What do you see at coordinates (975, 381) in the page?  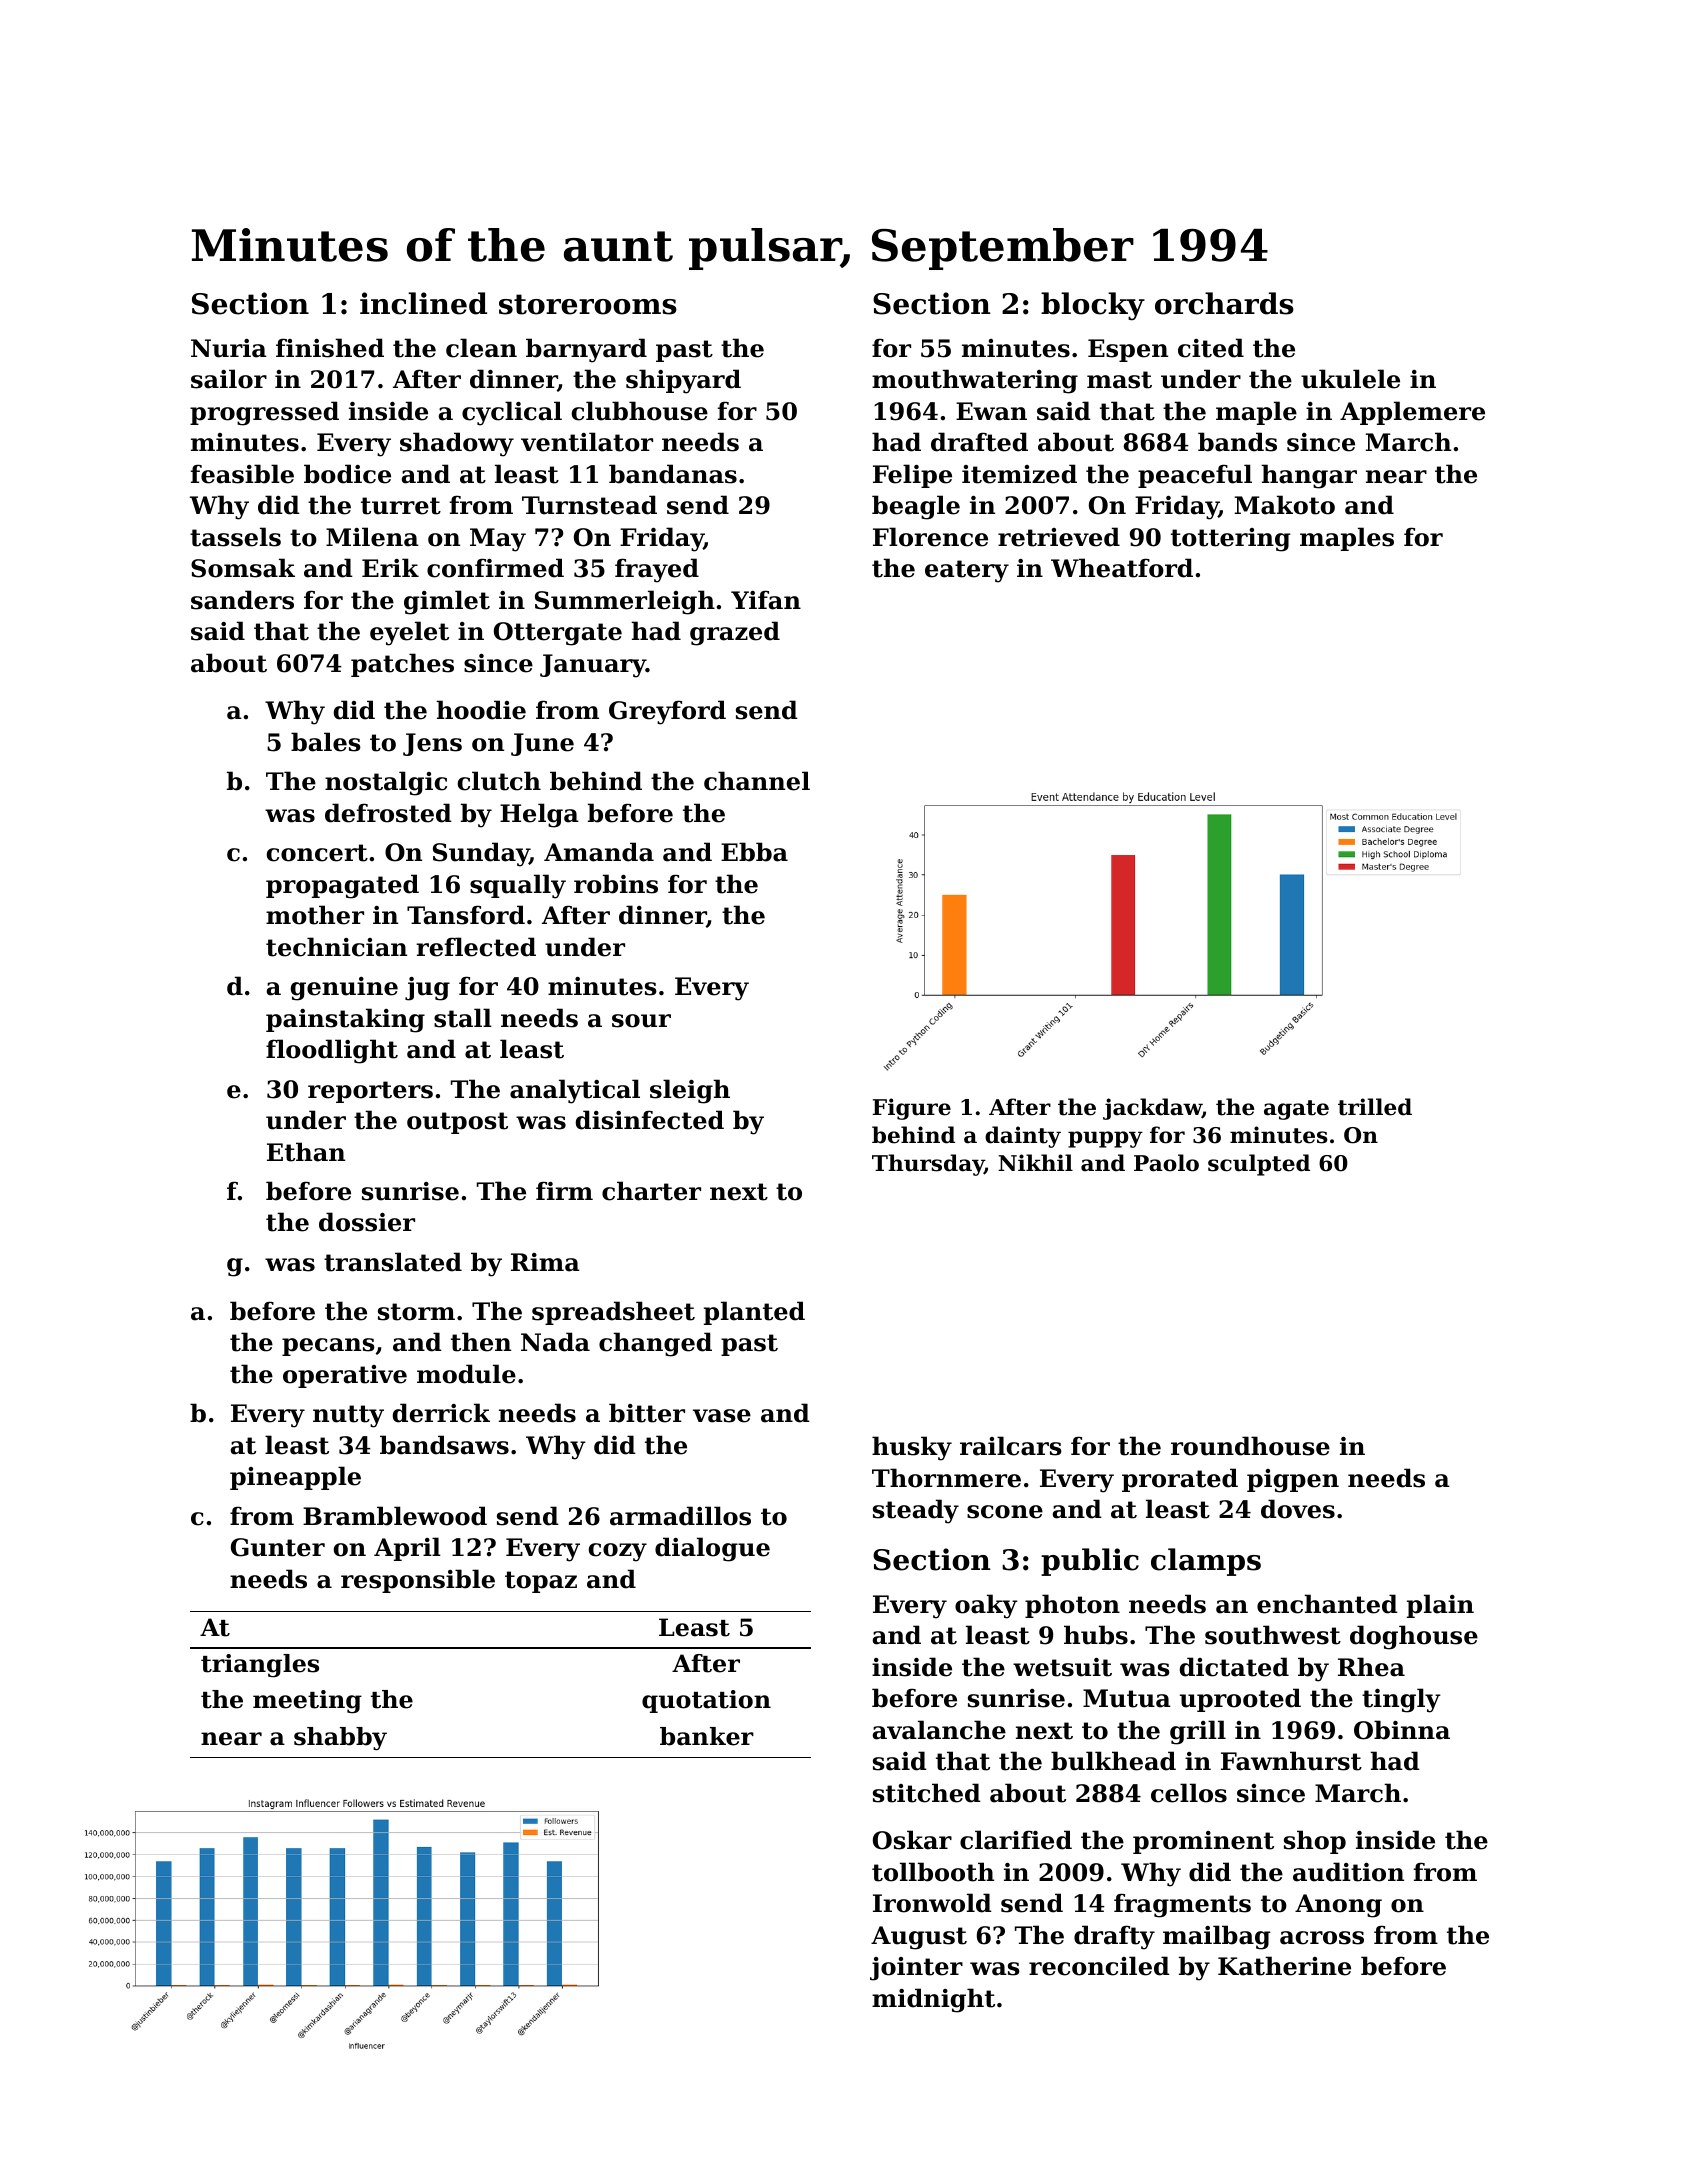 I see `mouthwatering` at bounding box center [975, 381].
